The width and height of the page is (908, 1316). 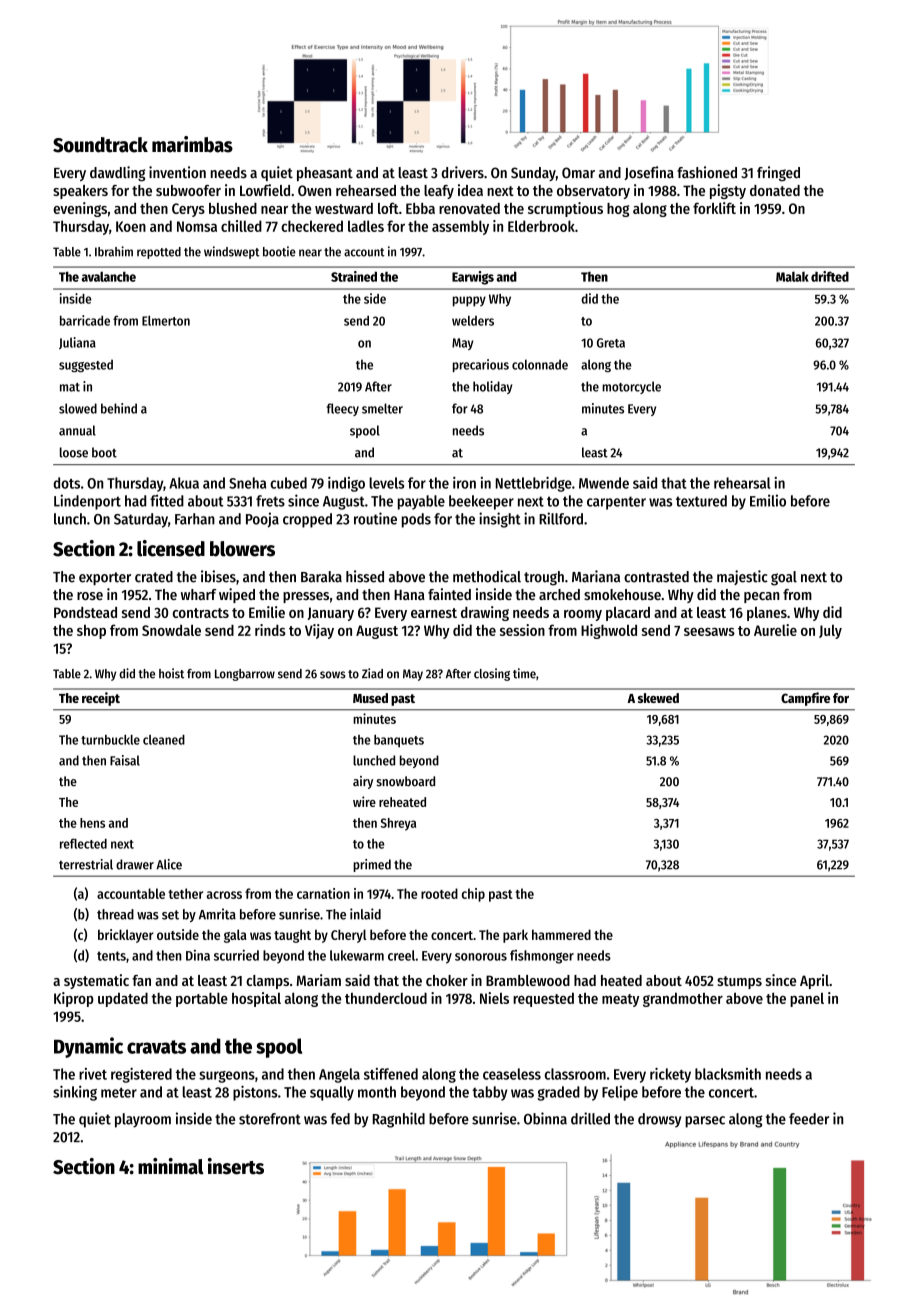 What do you see at coordinates (399, 741) in the page?
I see `banquets` at bounding box center [399, 741].
